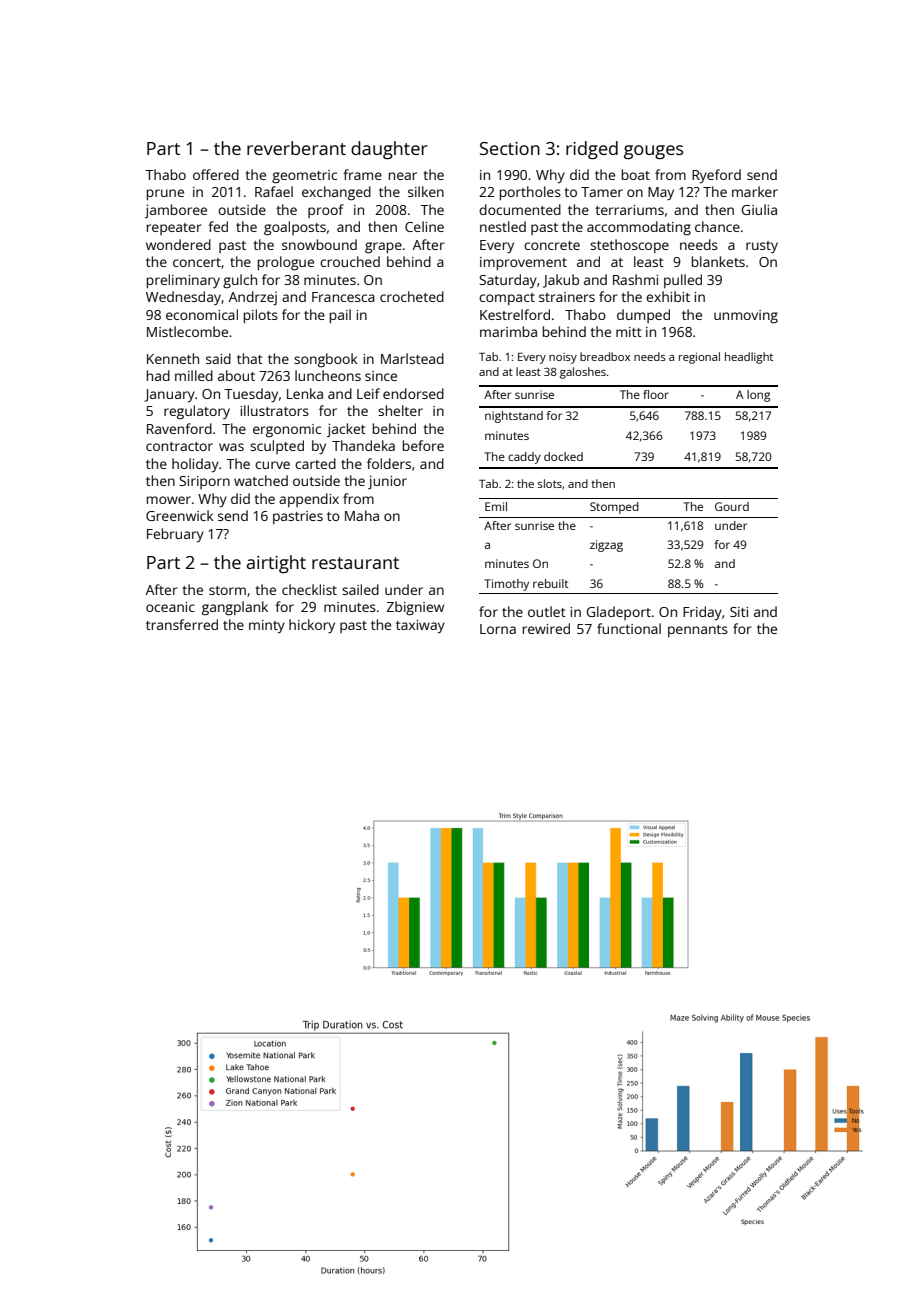 This image has width=924, height=1314. I want to click on noisy, so click(563, 358).
